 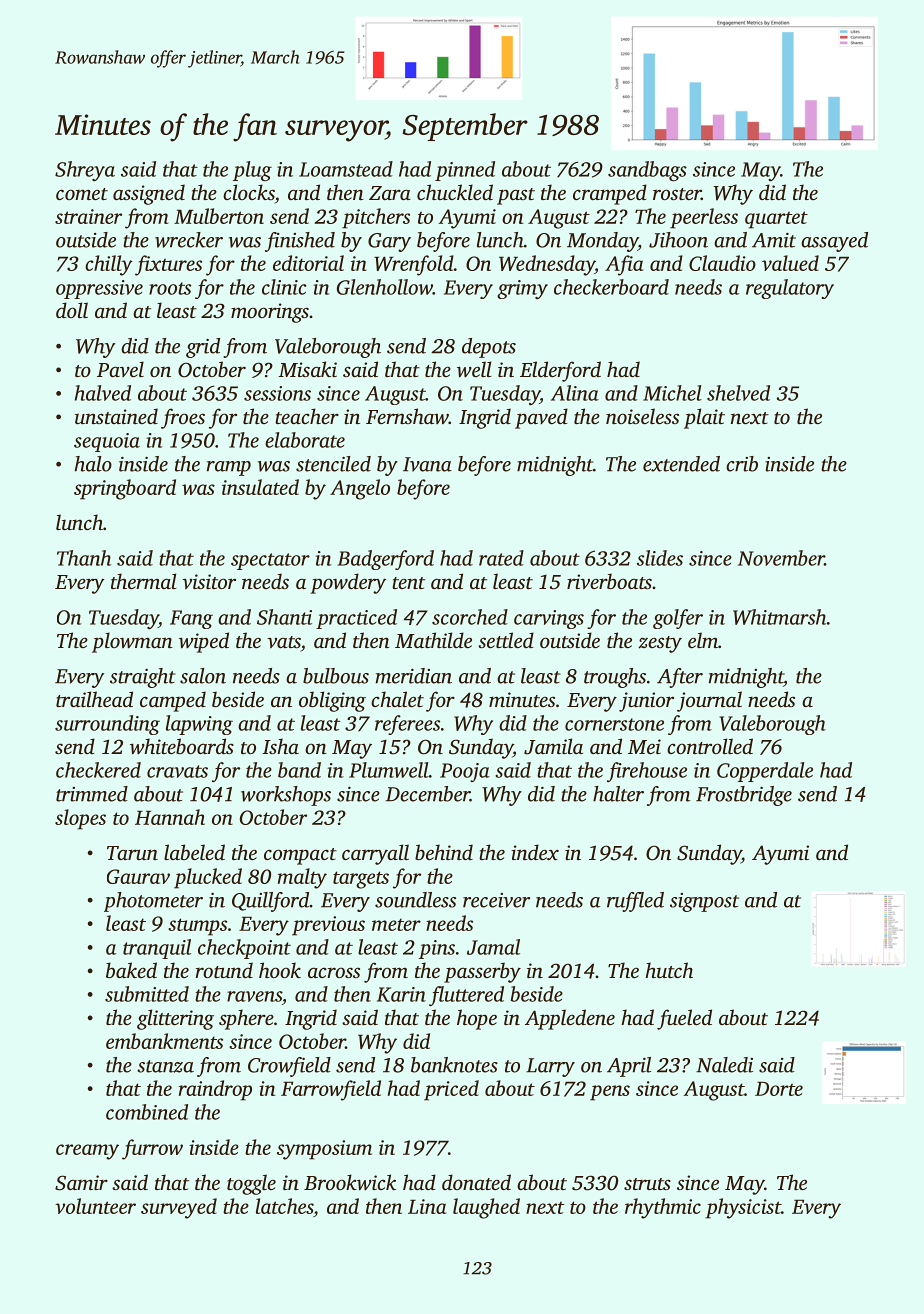 I want to click on slides, so click(x=660, y=558).
